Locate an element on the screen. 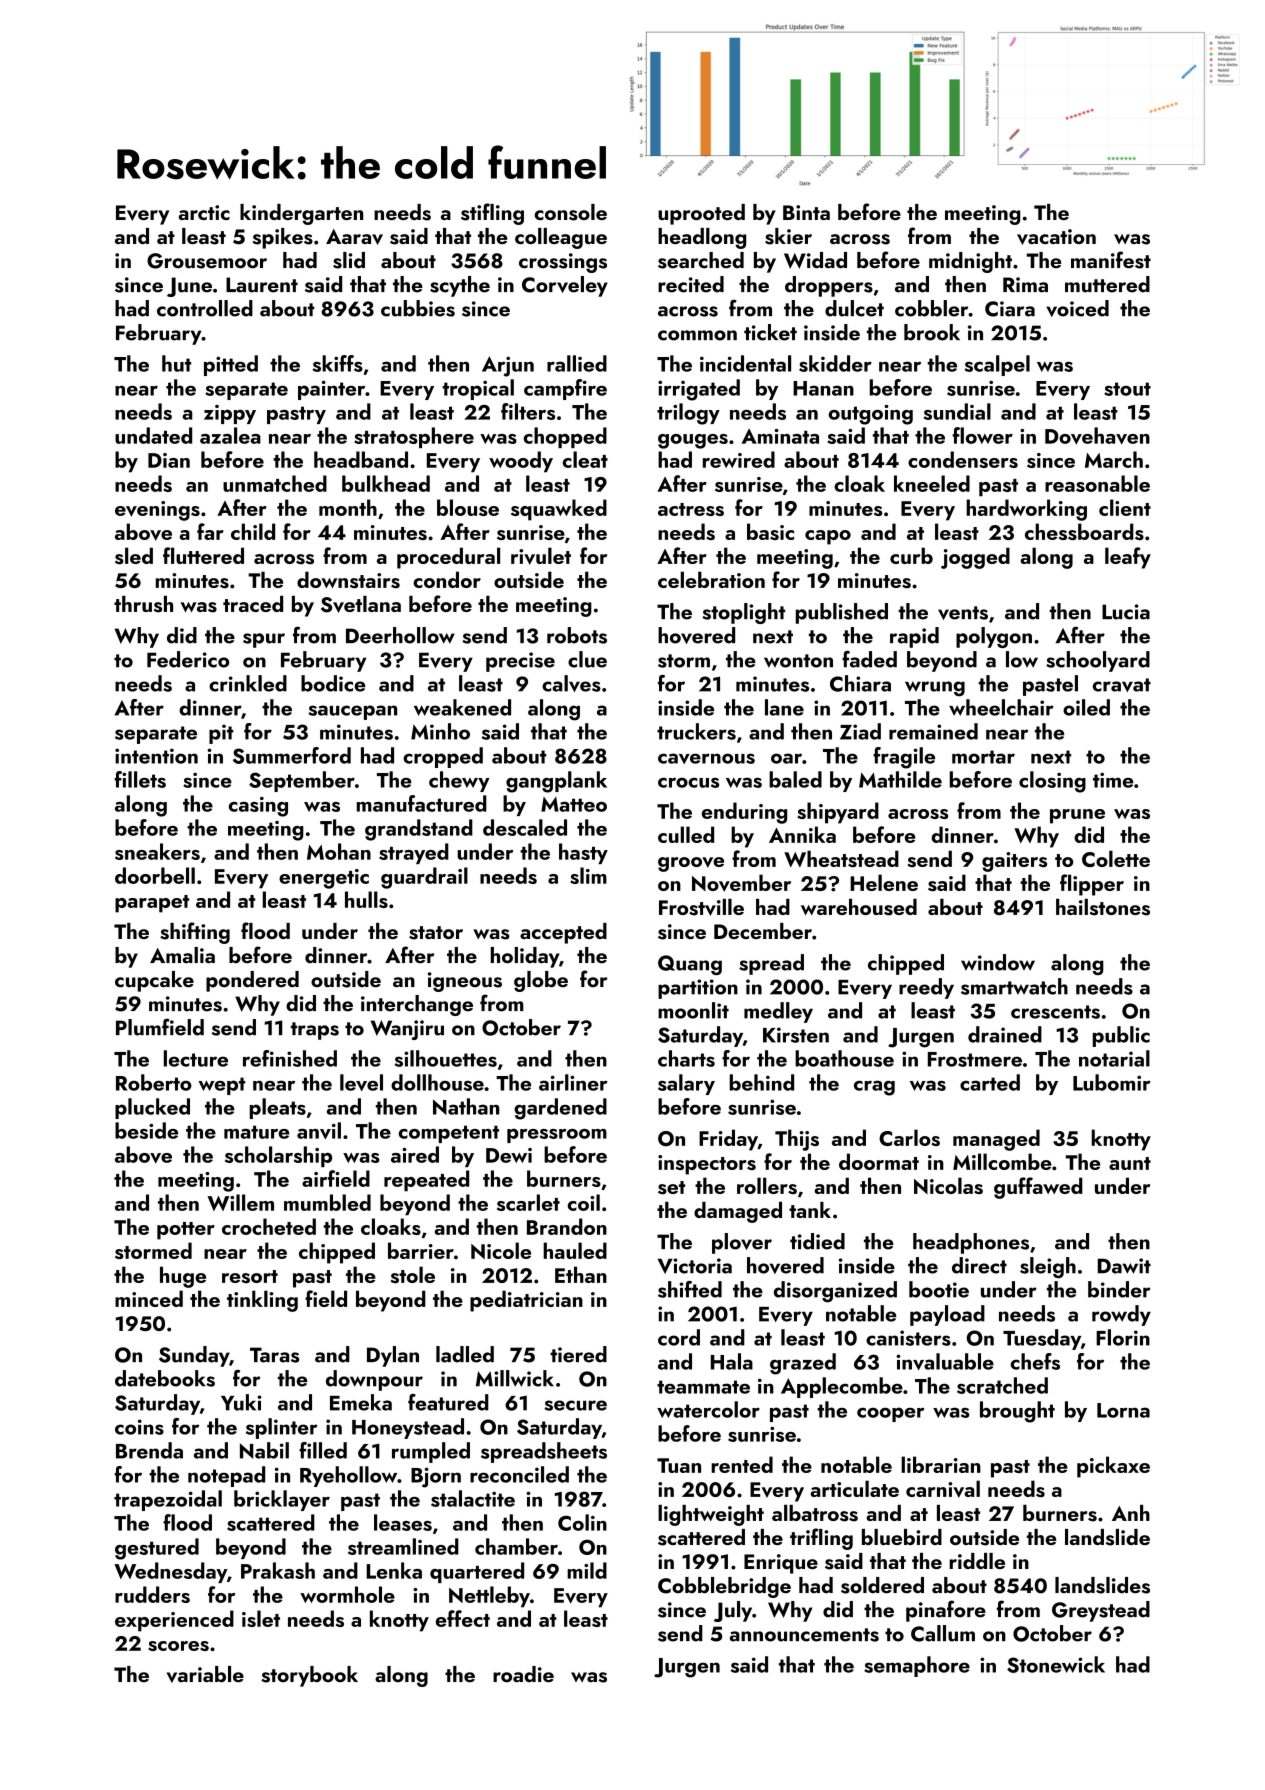 This screenshot has width=1265, height=1790. traps is located at coordinates (315, 1031).
